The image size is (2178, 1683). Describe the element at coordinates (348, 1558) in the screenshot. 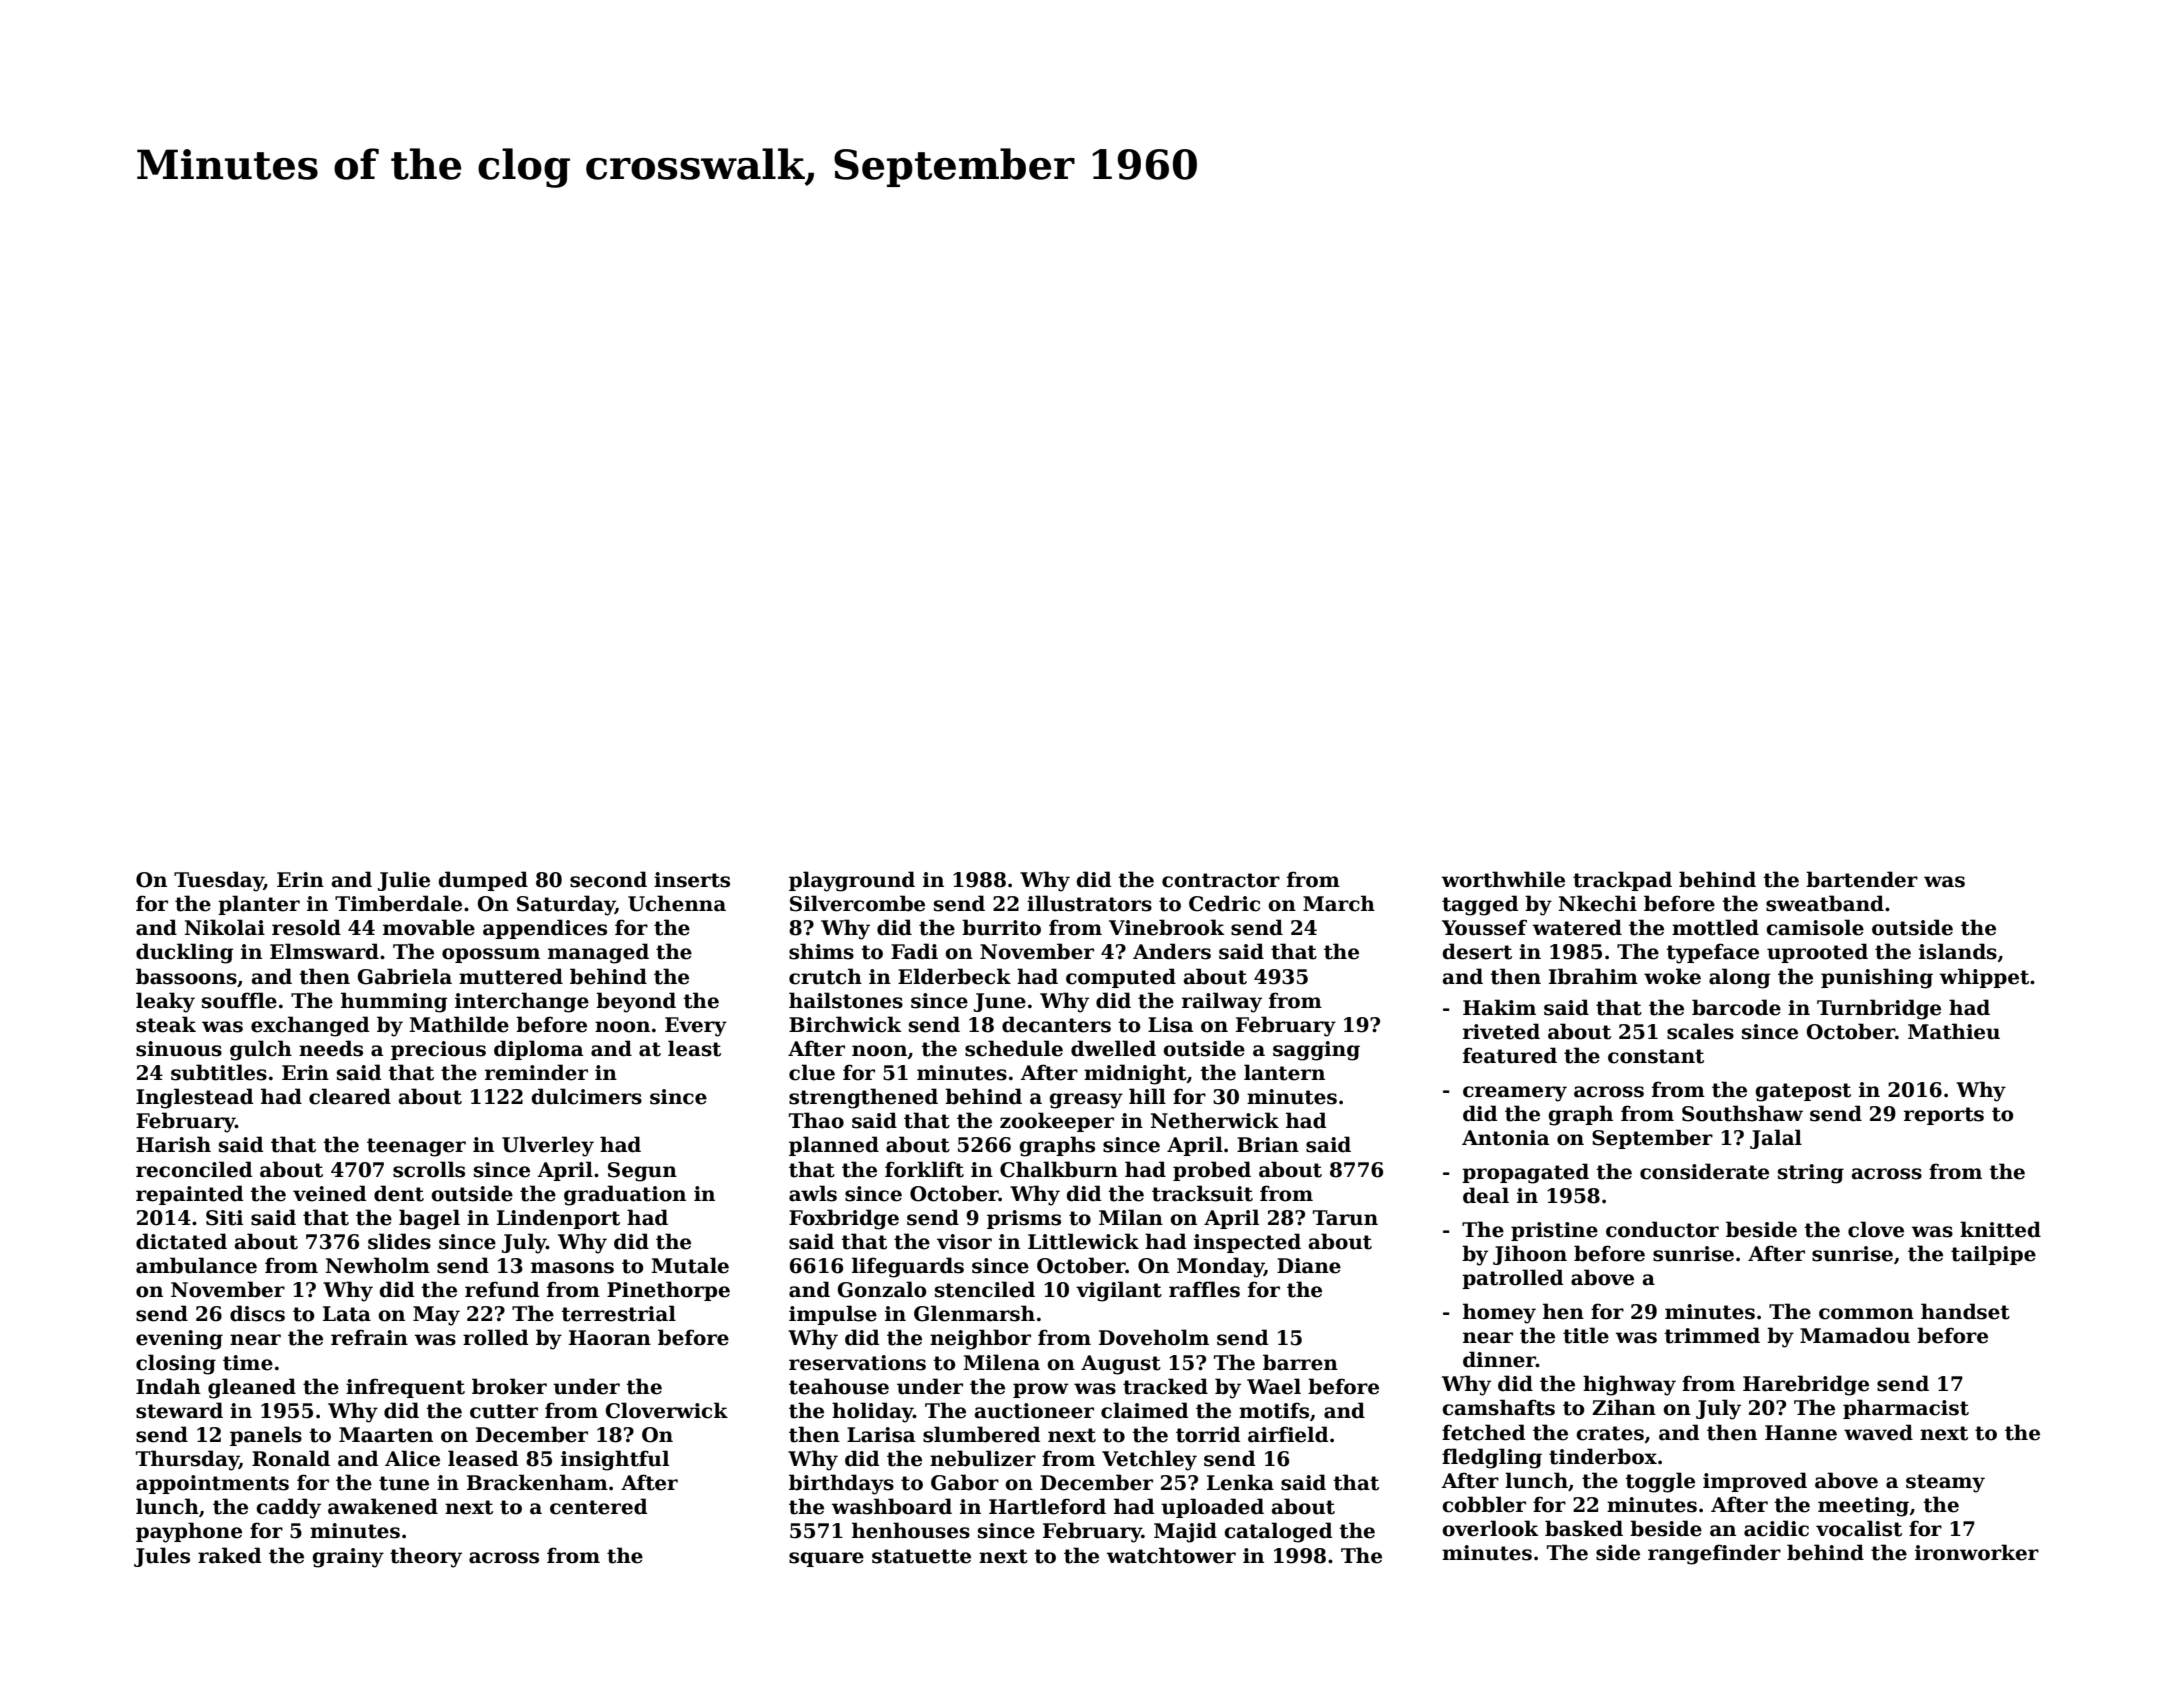

I see `grainy` at that location.
